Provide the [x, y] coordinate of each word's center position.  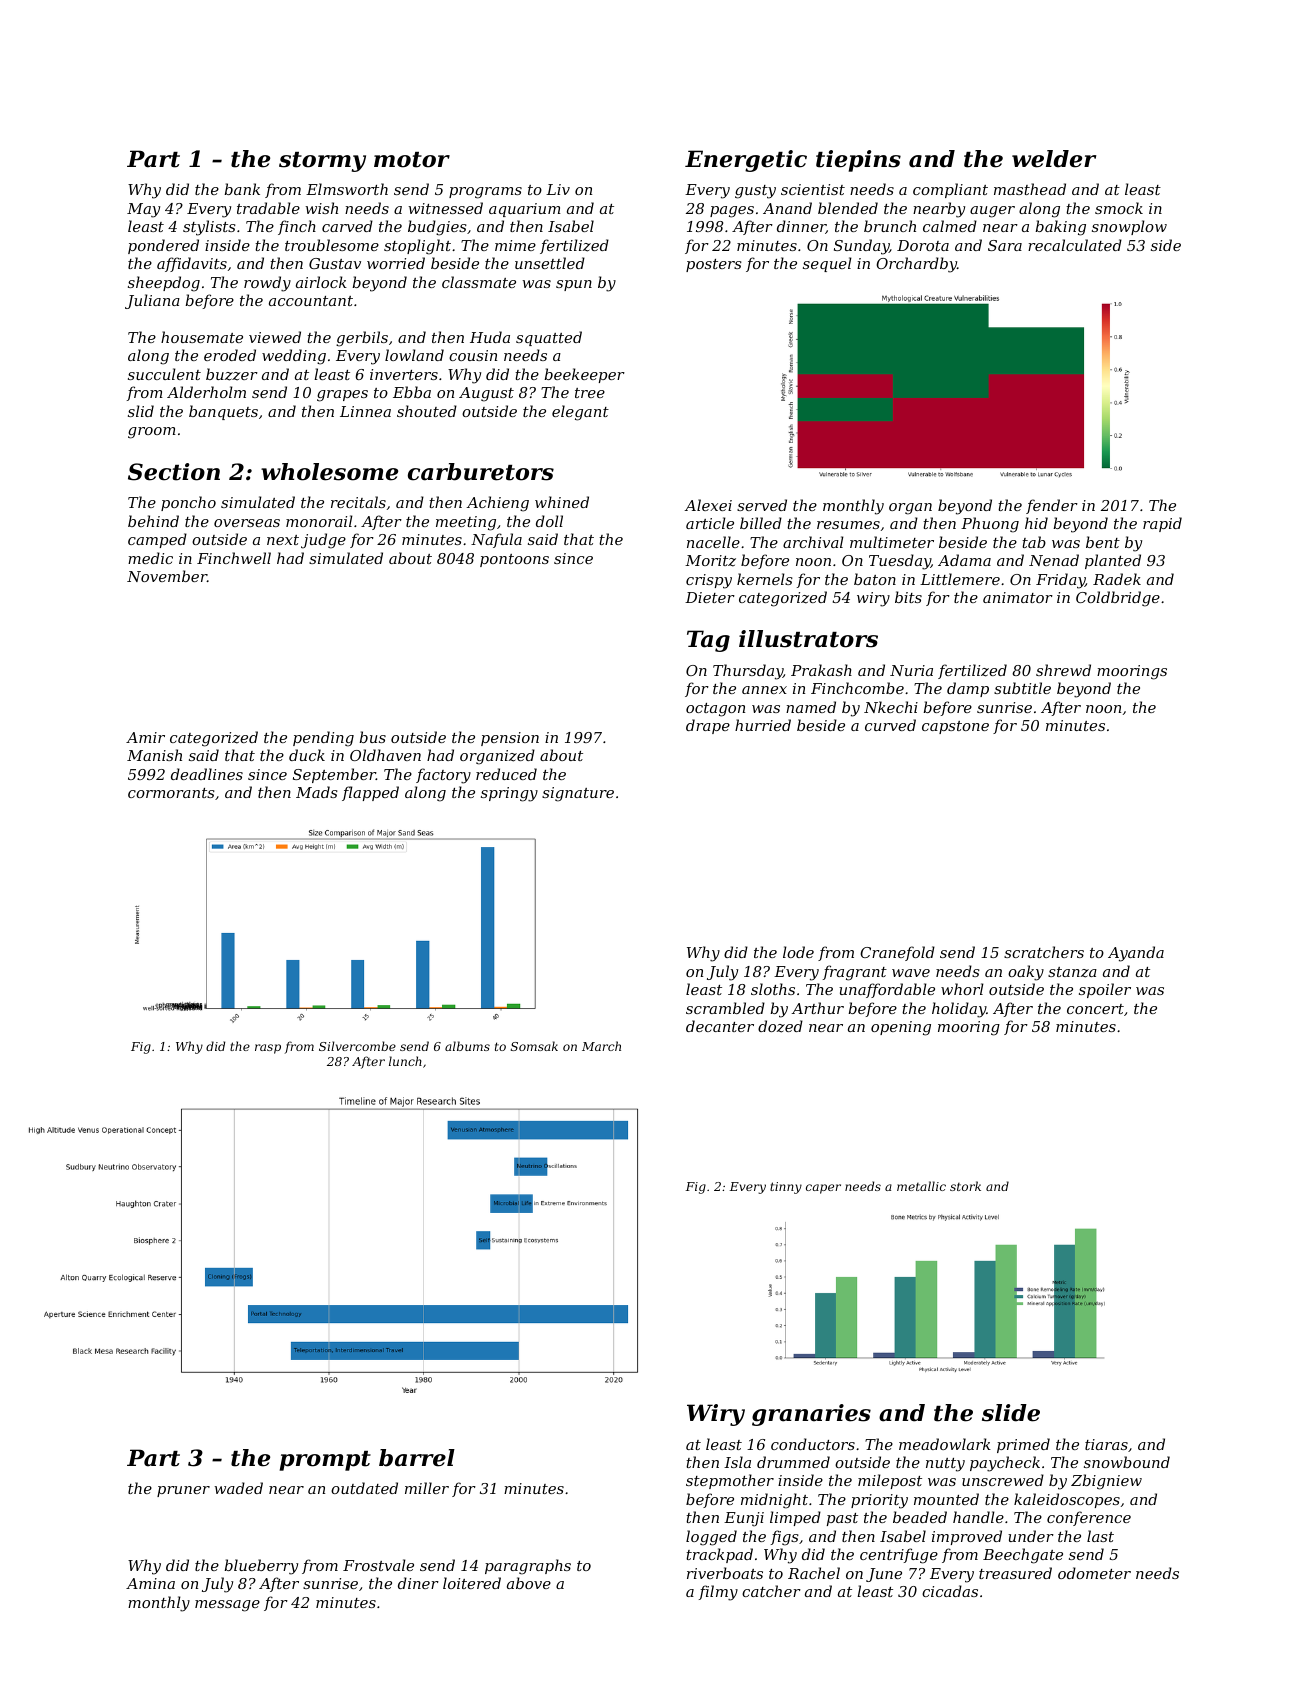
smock [1119, 208]
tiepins [858, 161]
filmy [718, 1593]
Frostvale [378, 1565]
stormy [322, 162]
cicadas [950, 1591]
